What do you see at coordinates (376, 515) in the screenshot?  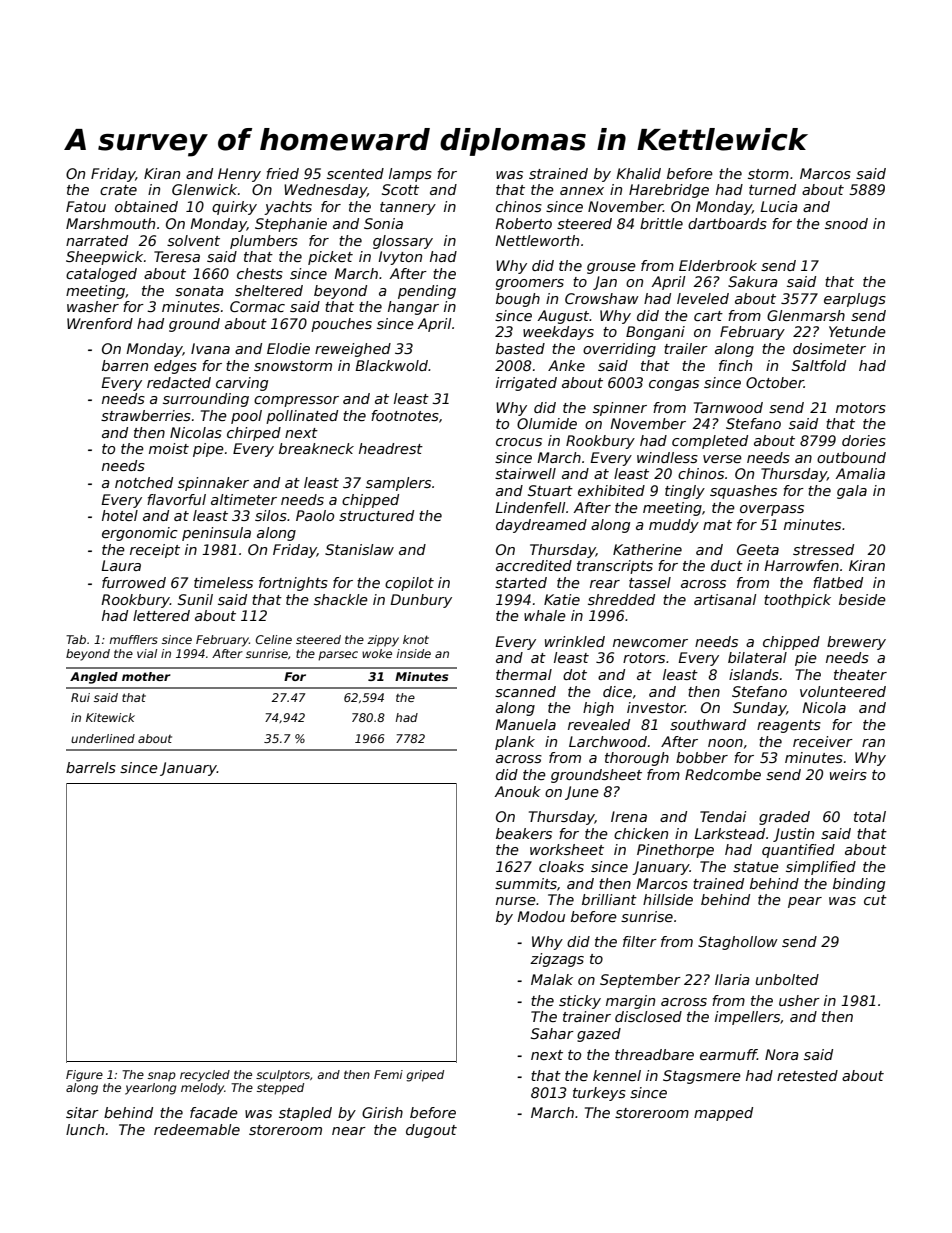 I see `structured` at bounding box center [376, 515].
